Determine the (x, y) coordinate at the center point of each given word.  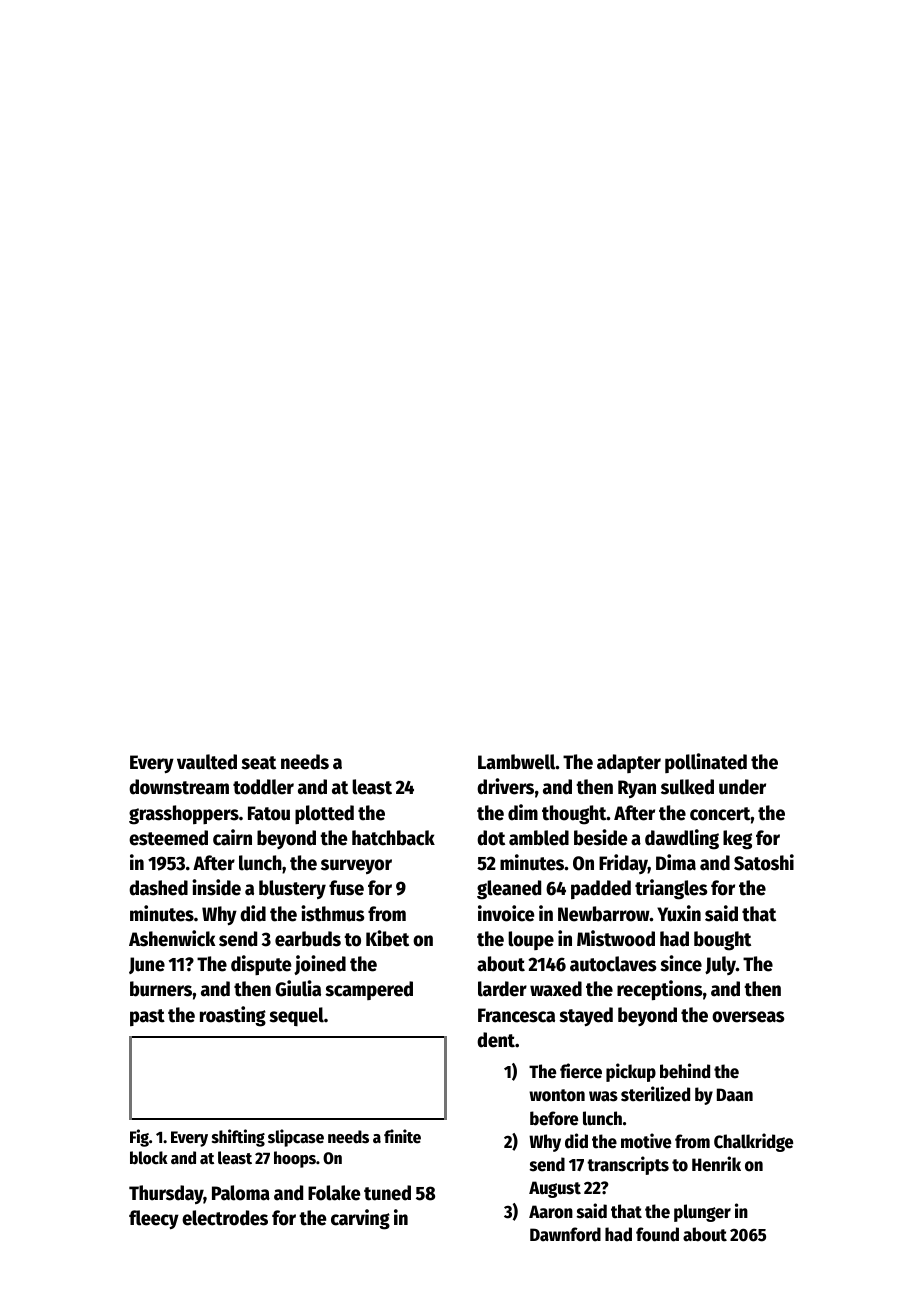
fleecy (154, 1220)
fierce (581, 1071)
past (147, 1017)
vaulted (207, 762)
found (657, 1234)
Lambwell (517, 762)
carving (360, 1219)
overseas (748, 1017)
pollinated (706, 763)
